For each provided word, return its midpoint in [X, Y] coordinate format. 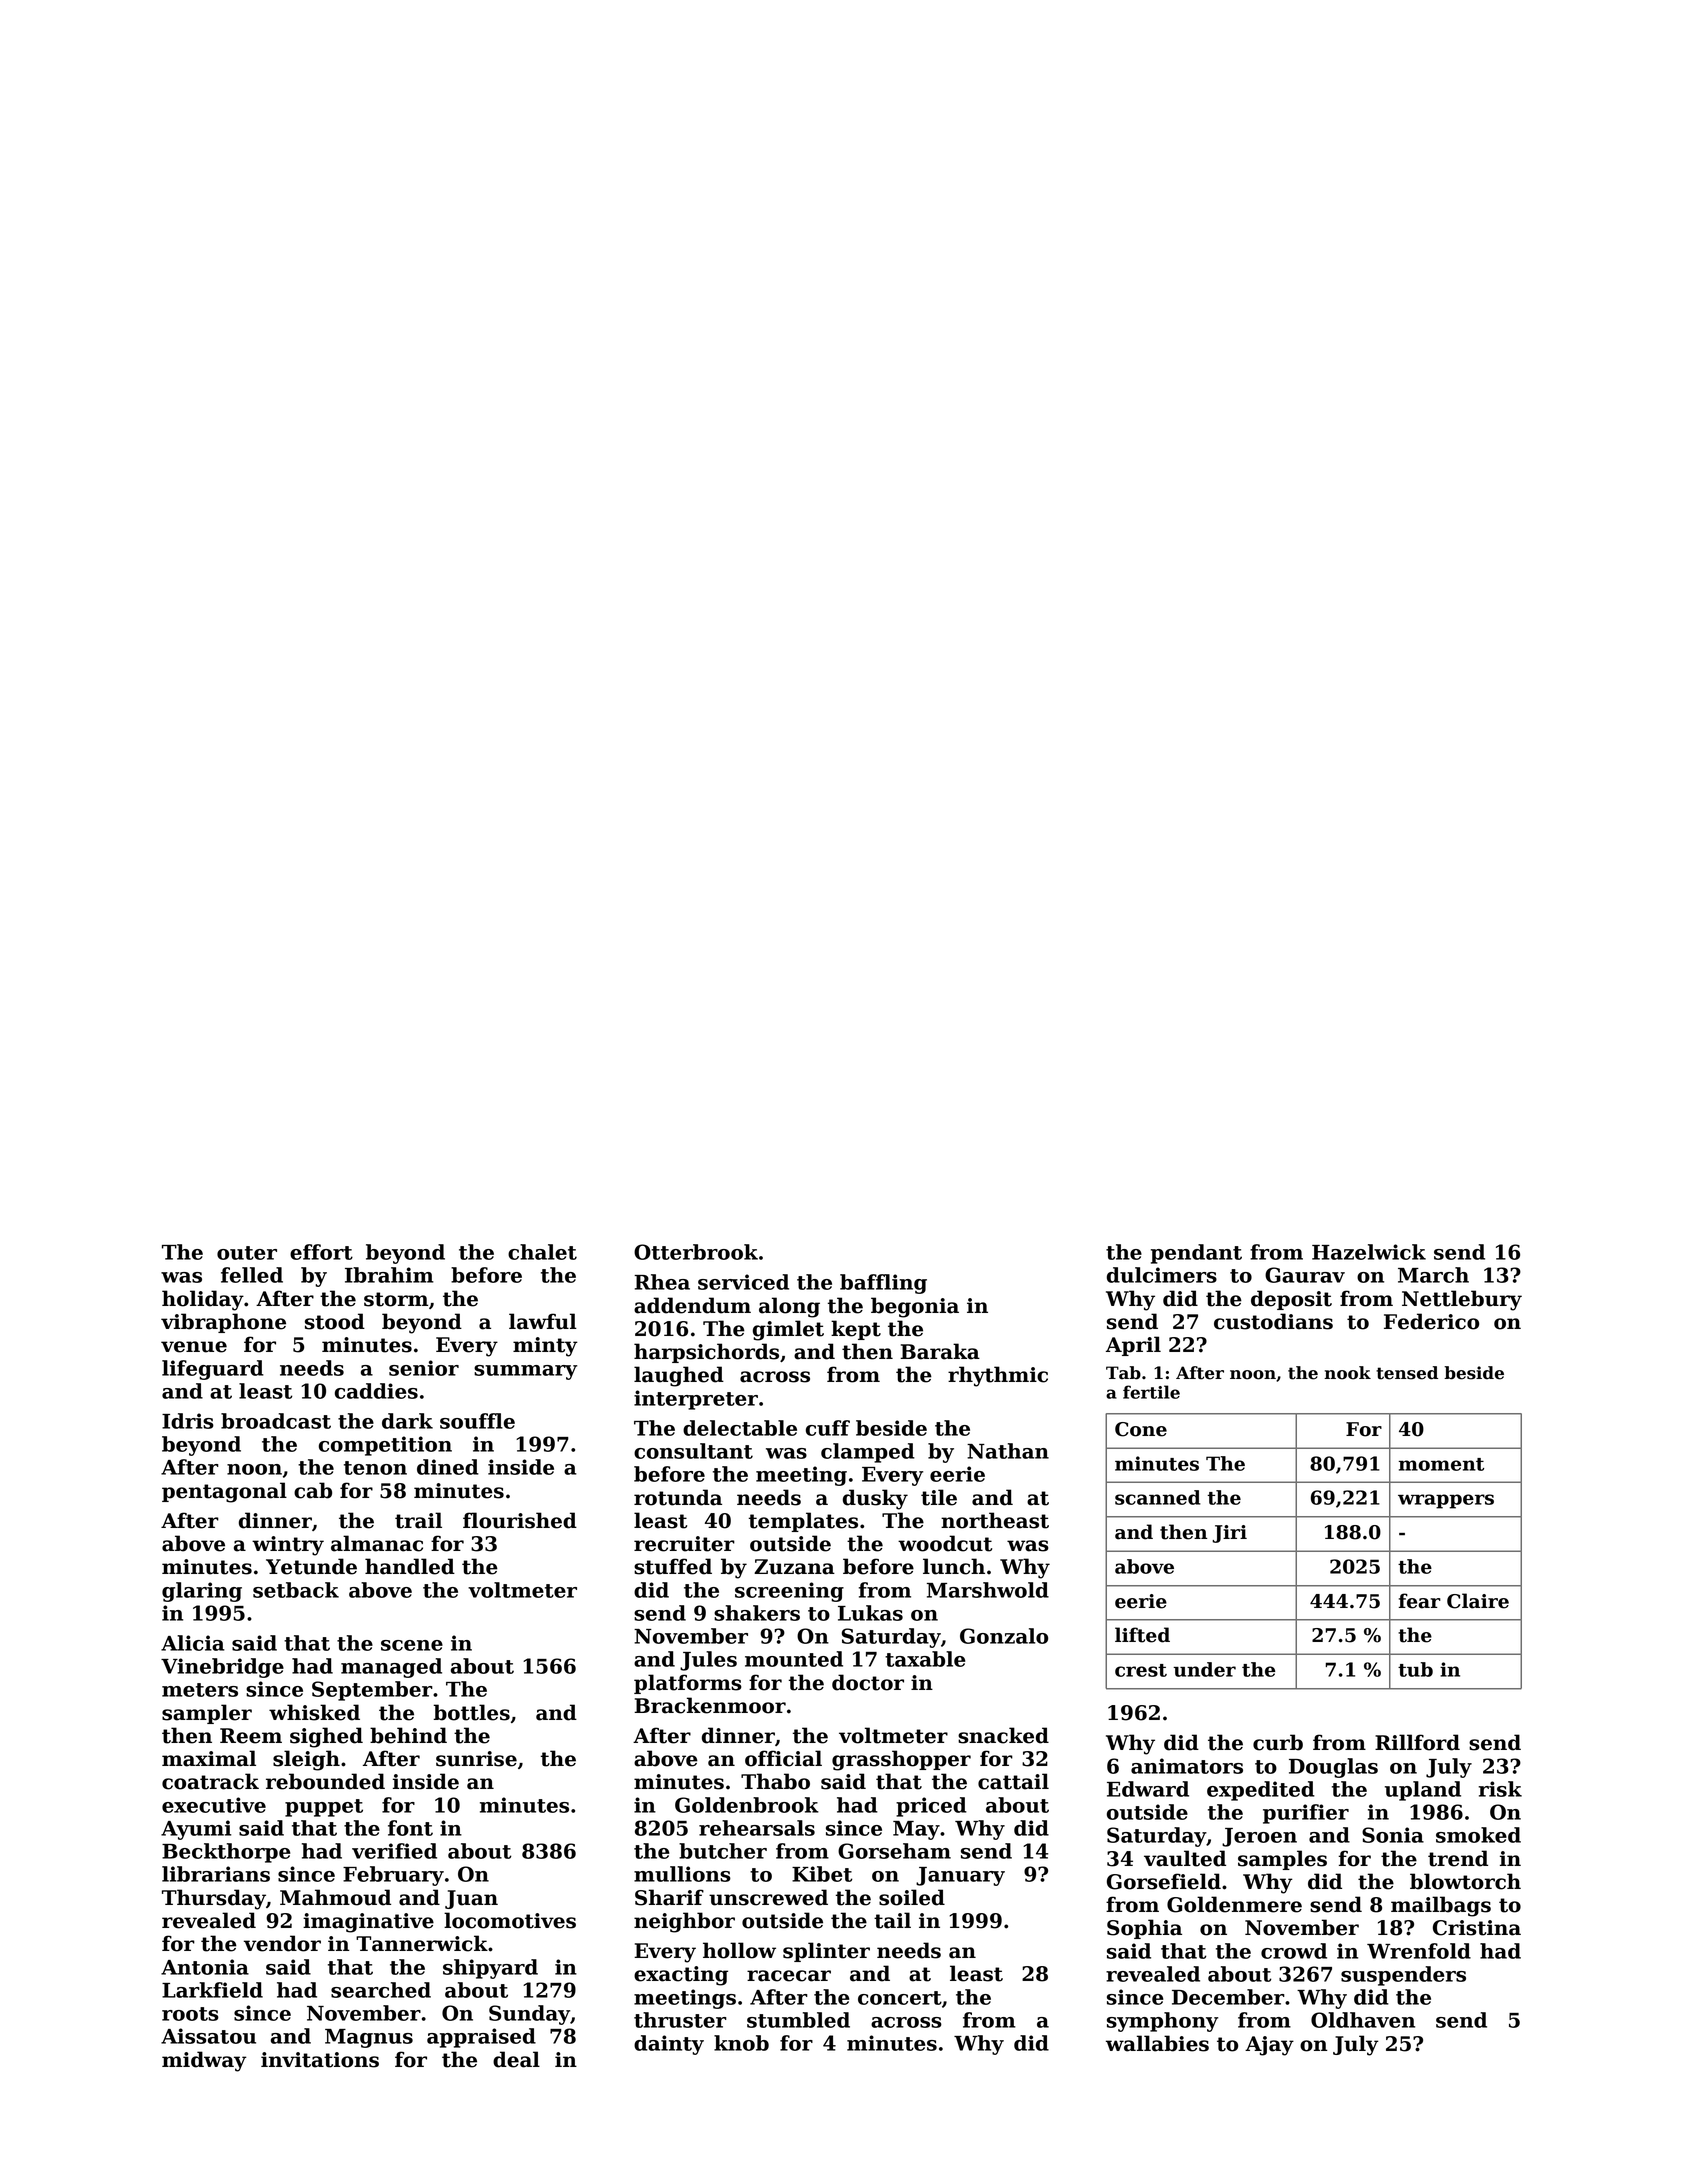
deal [516, 2059]
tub [1415, 1669]
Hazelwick [1369, 1252]
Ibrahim [389, 1275]
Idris [188, 1421]
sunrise [476, 1759]
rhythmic [998, 1376]
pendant [1196, 1254]
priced [931, 1807]
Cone [1141, 1429]
